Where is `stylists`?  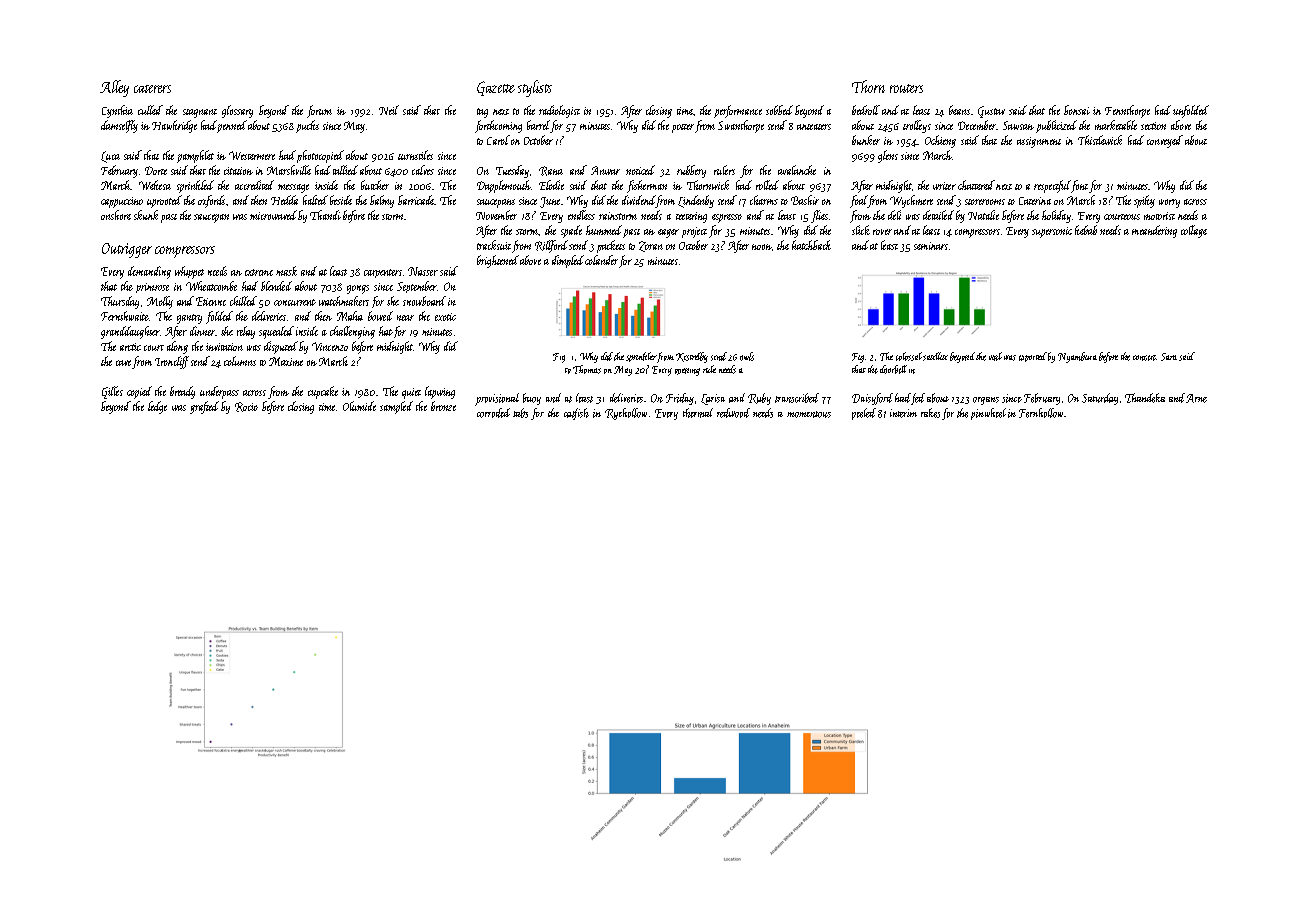 stylists is located at coordinates (535, 88).
